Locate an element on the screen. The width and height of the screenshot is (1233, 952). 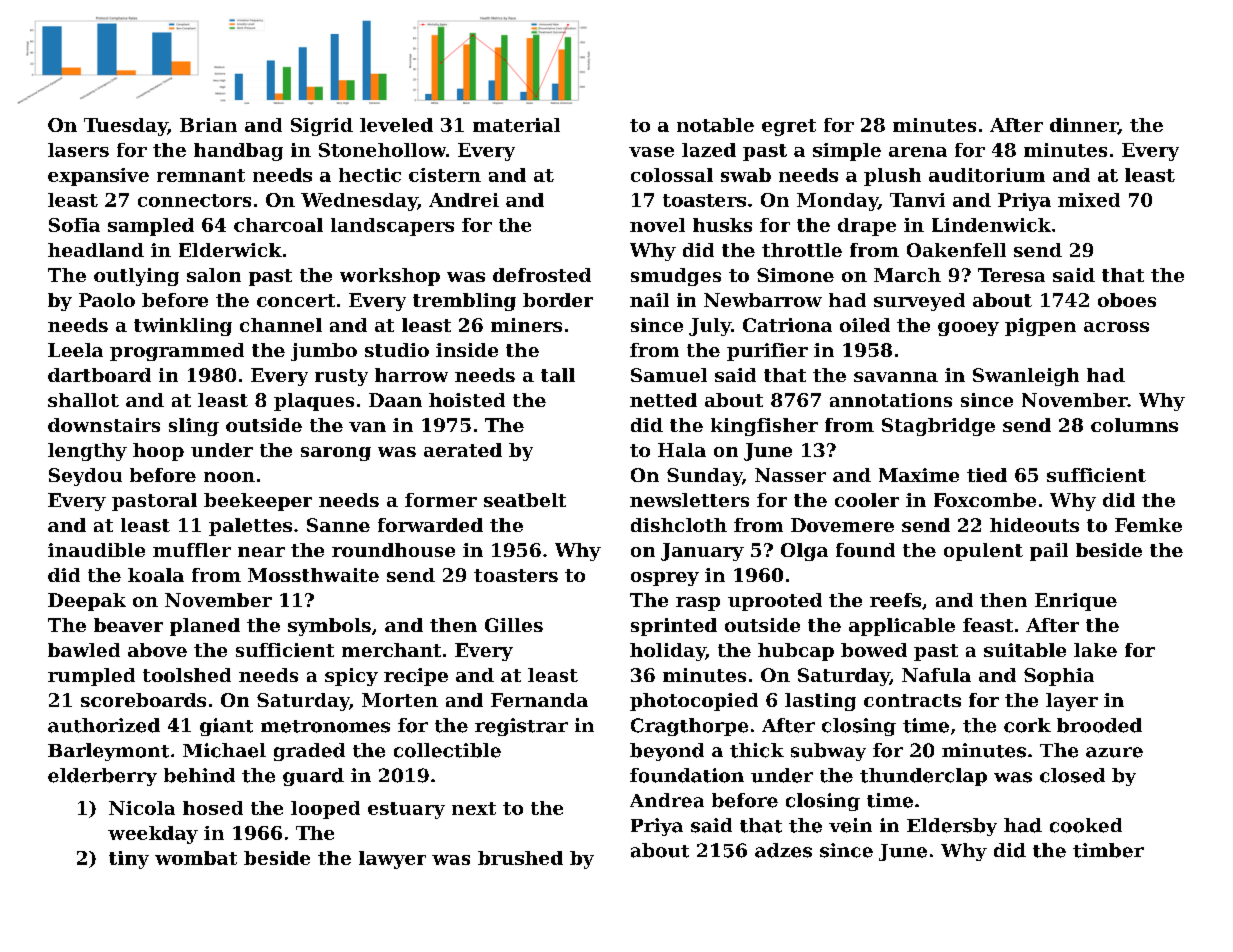
arena is located at coordinates (918, 152).
